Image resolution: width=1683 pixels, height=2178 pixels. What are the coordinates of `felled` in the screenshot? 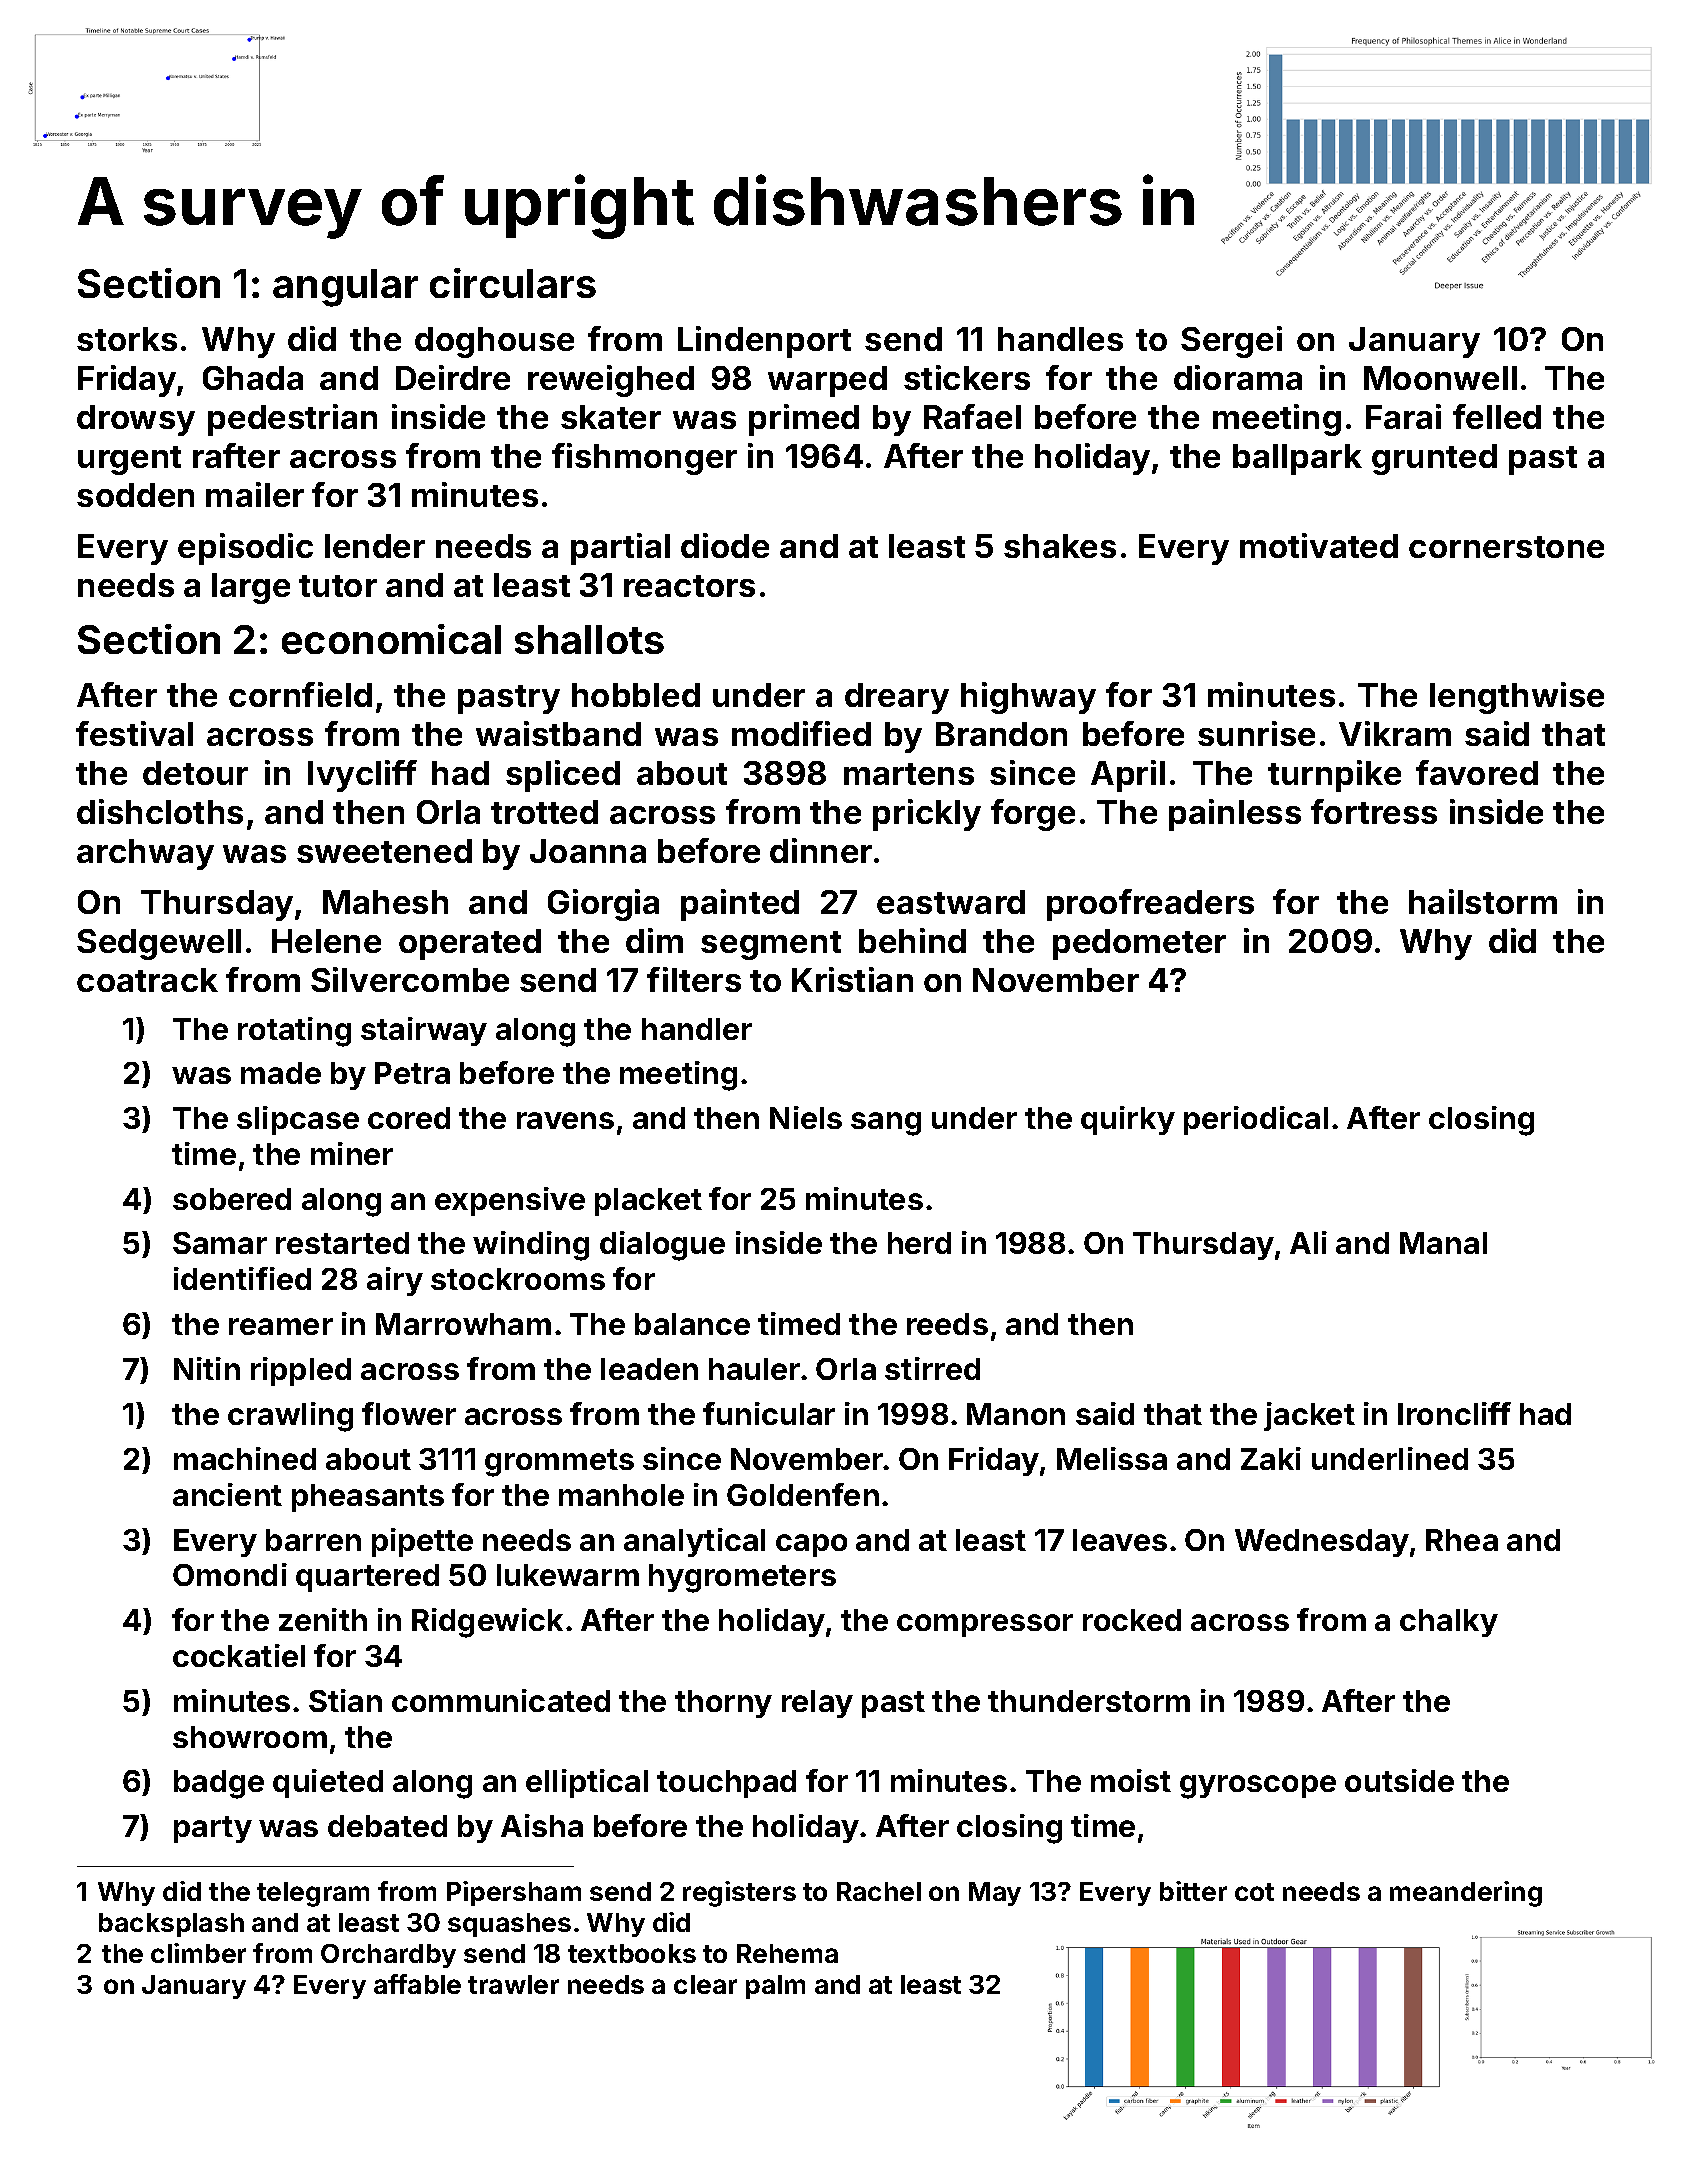 It's located at (1497, 416).
